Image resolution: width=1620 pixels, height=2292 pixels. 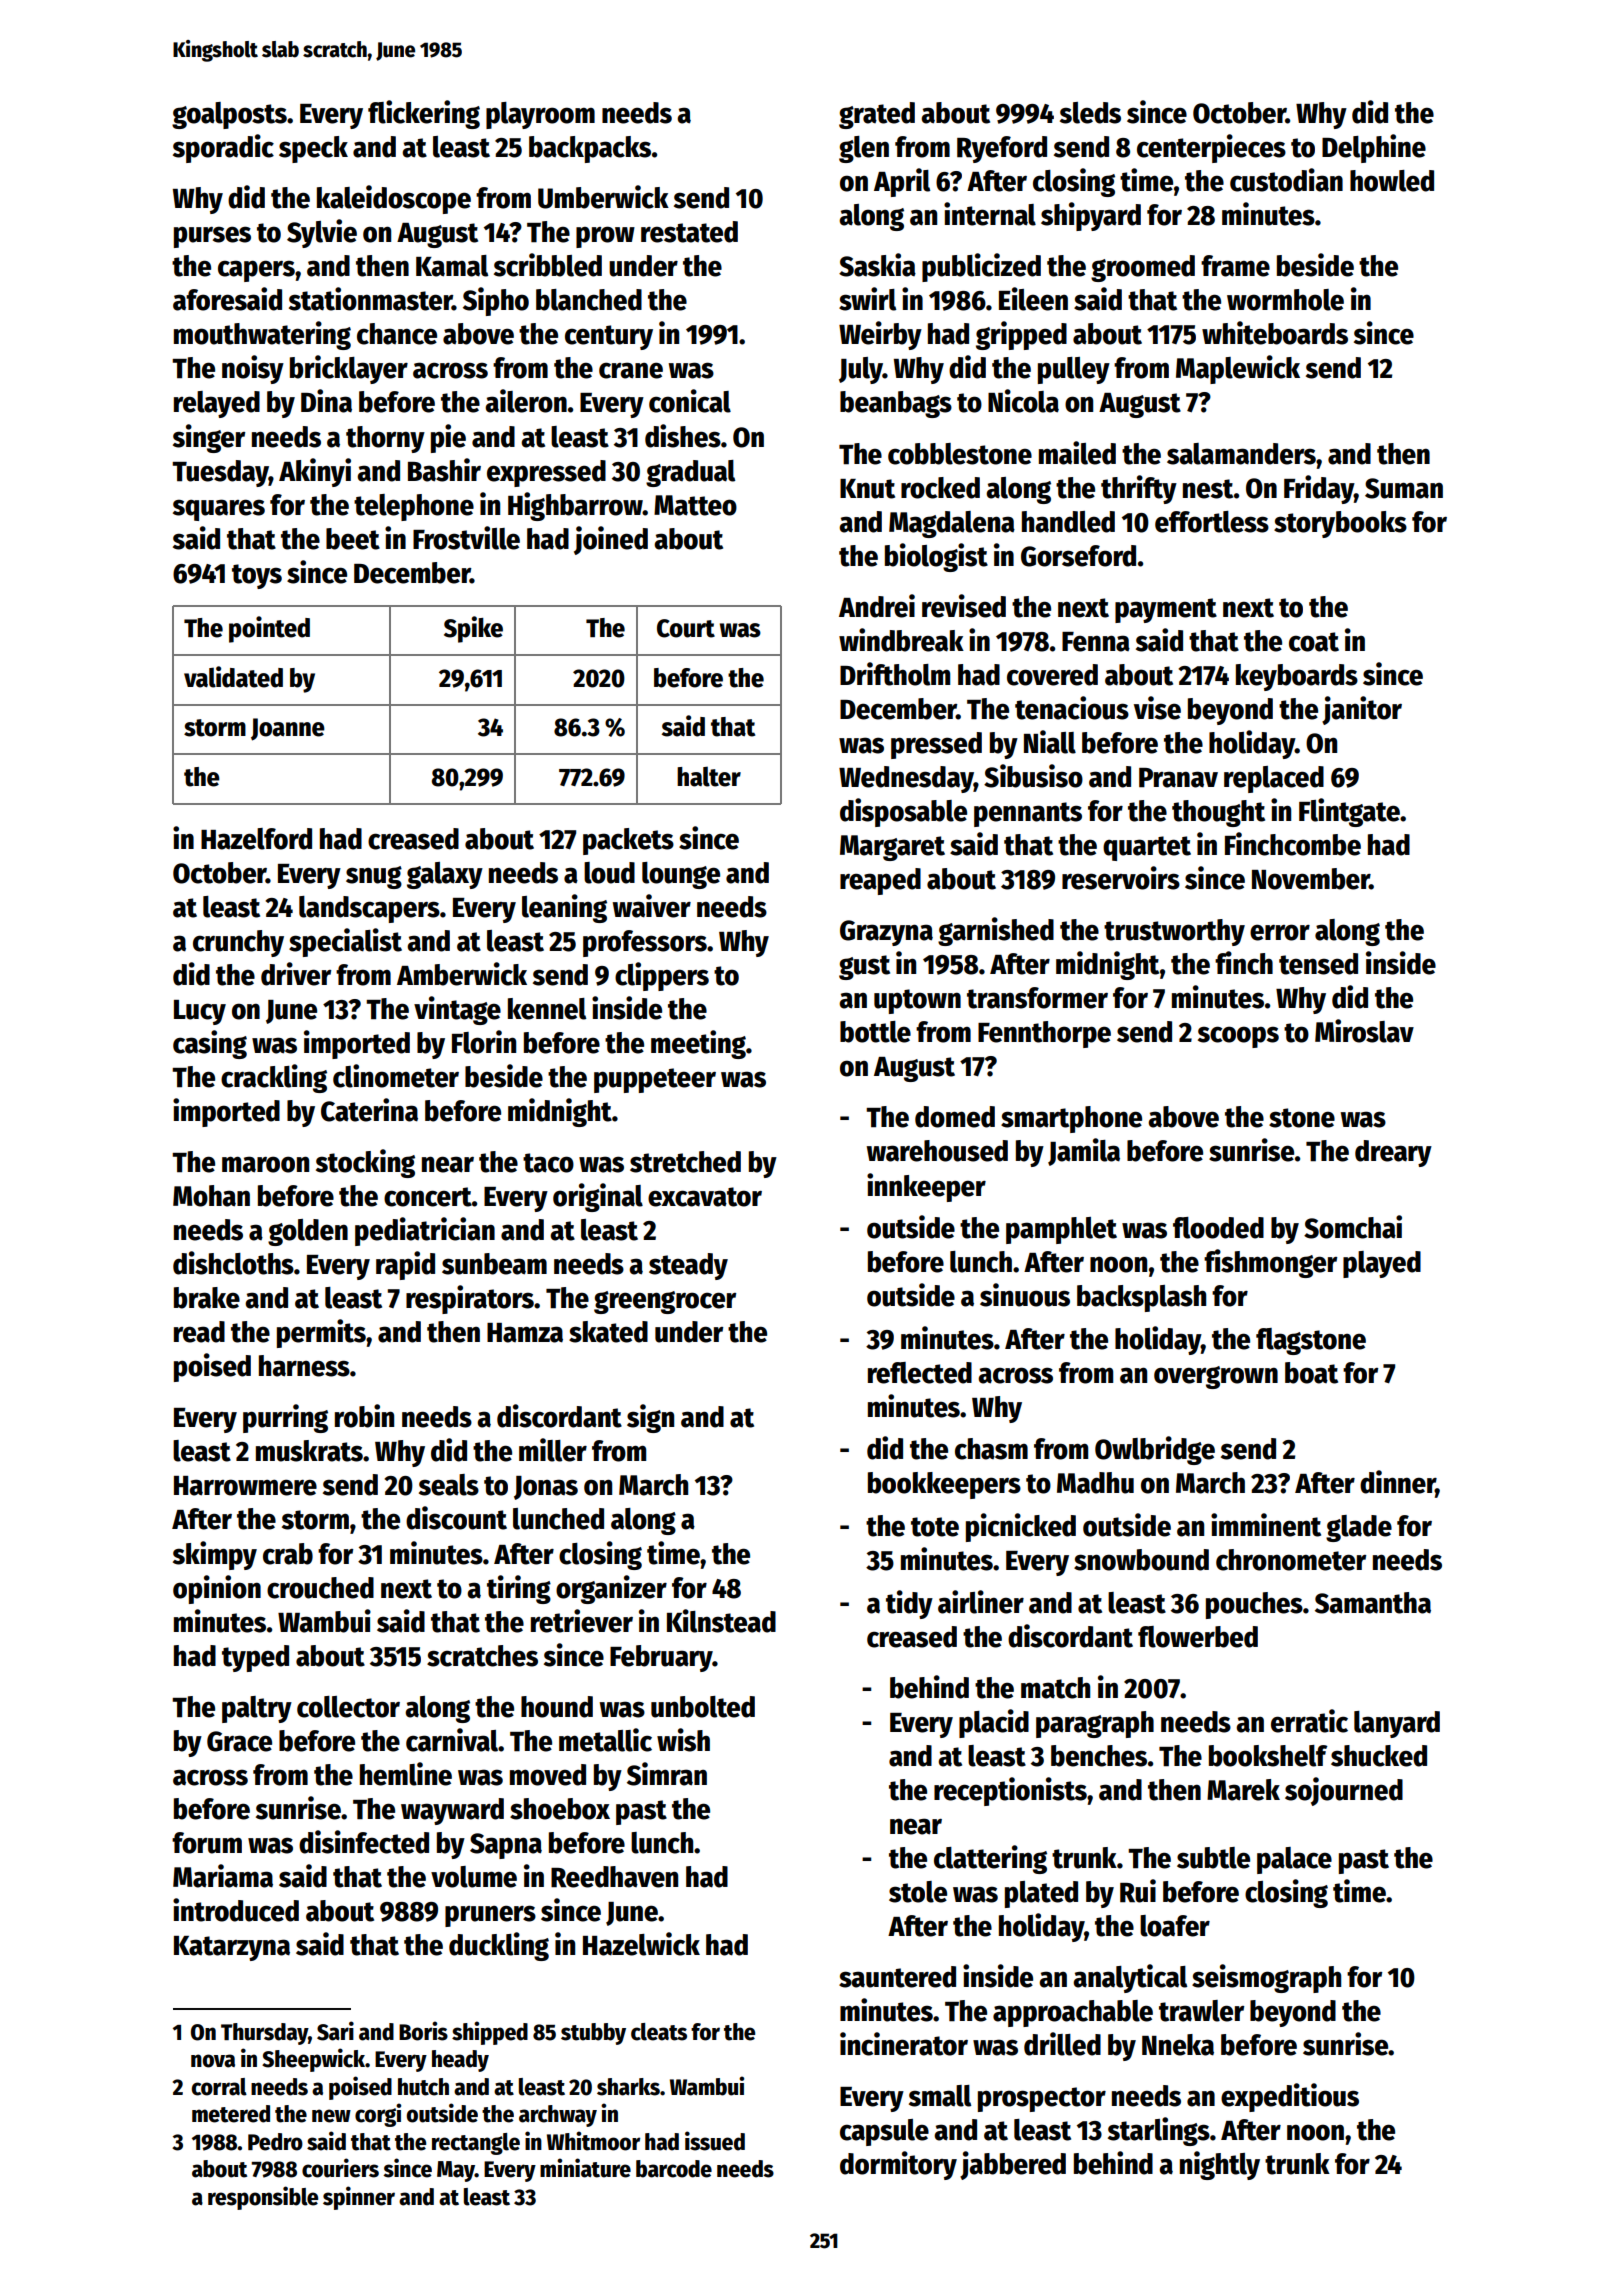 What do you see at coordinates (709, 776) in the page?
I see `halter` at bounding box center [709, 776].
